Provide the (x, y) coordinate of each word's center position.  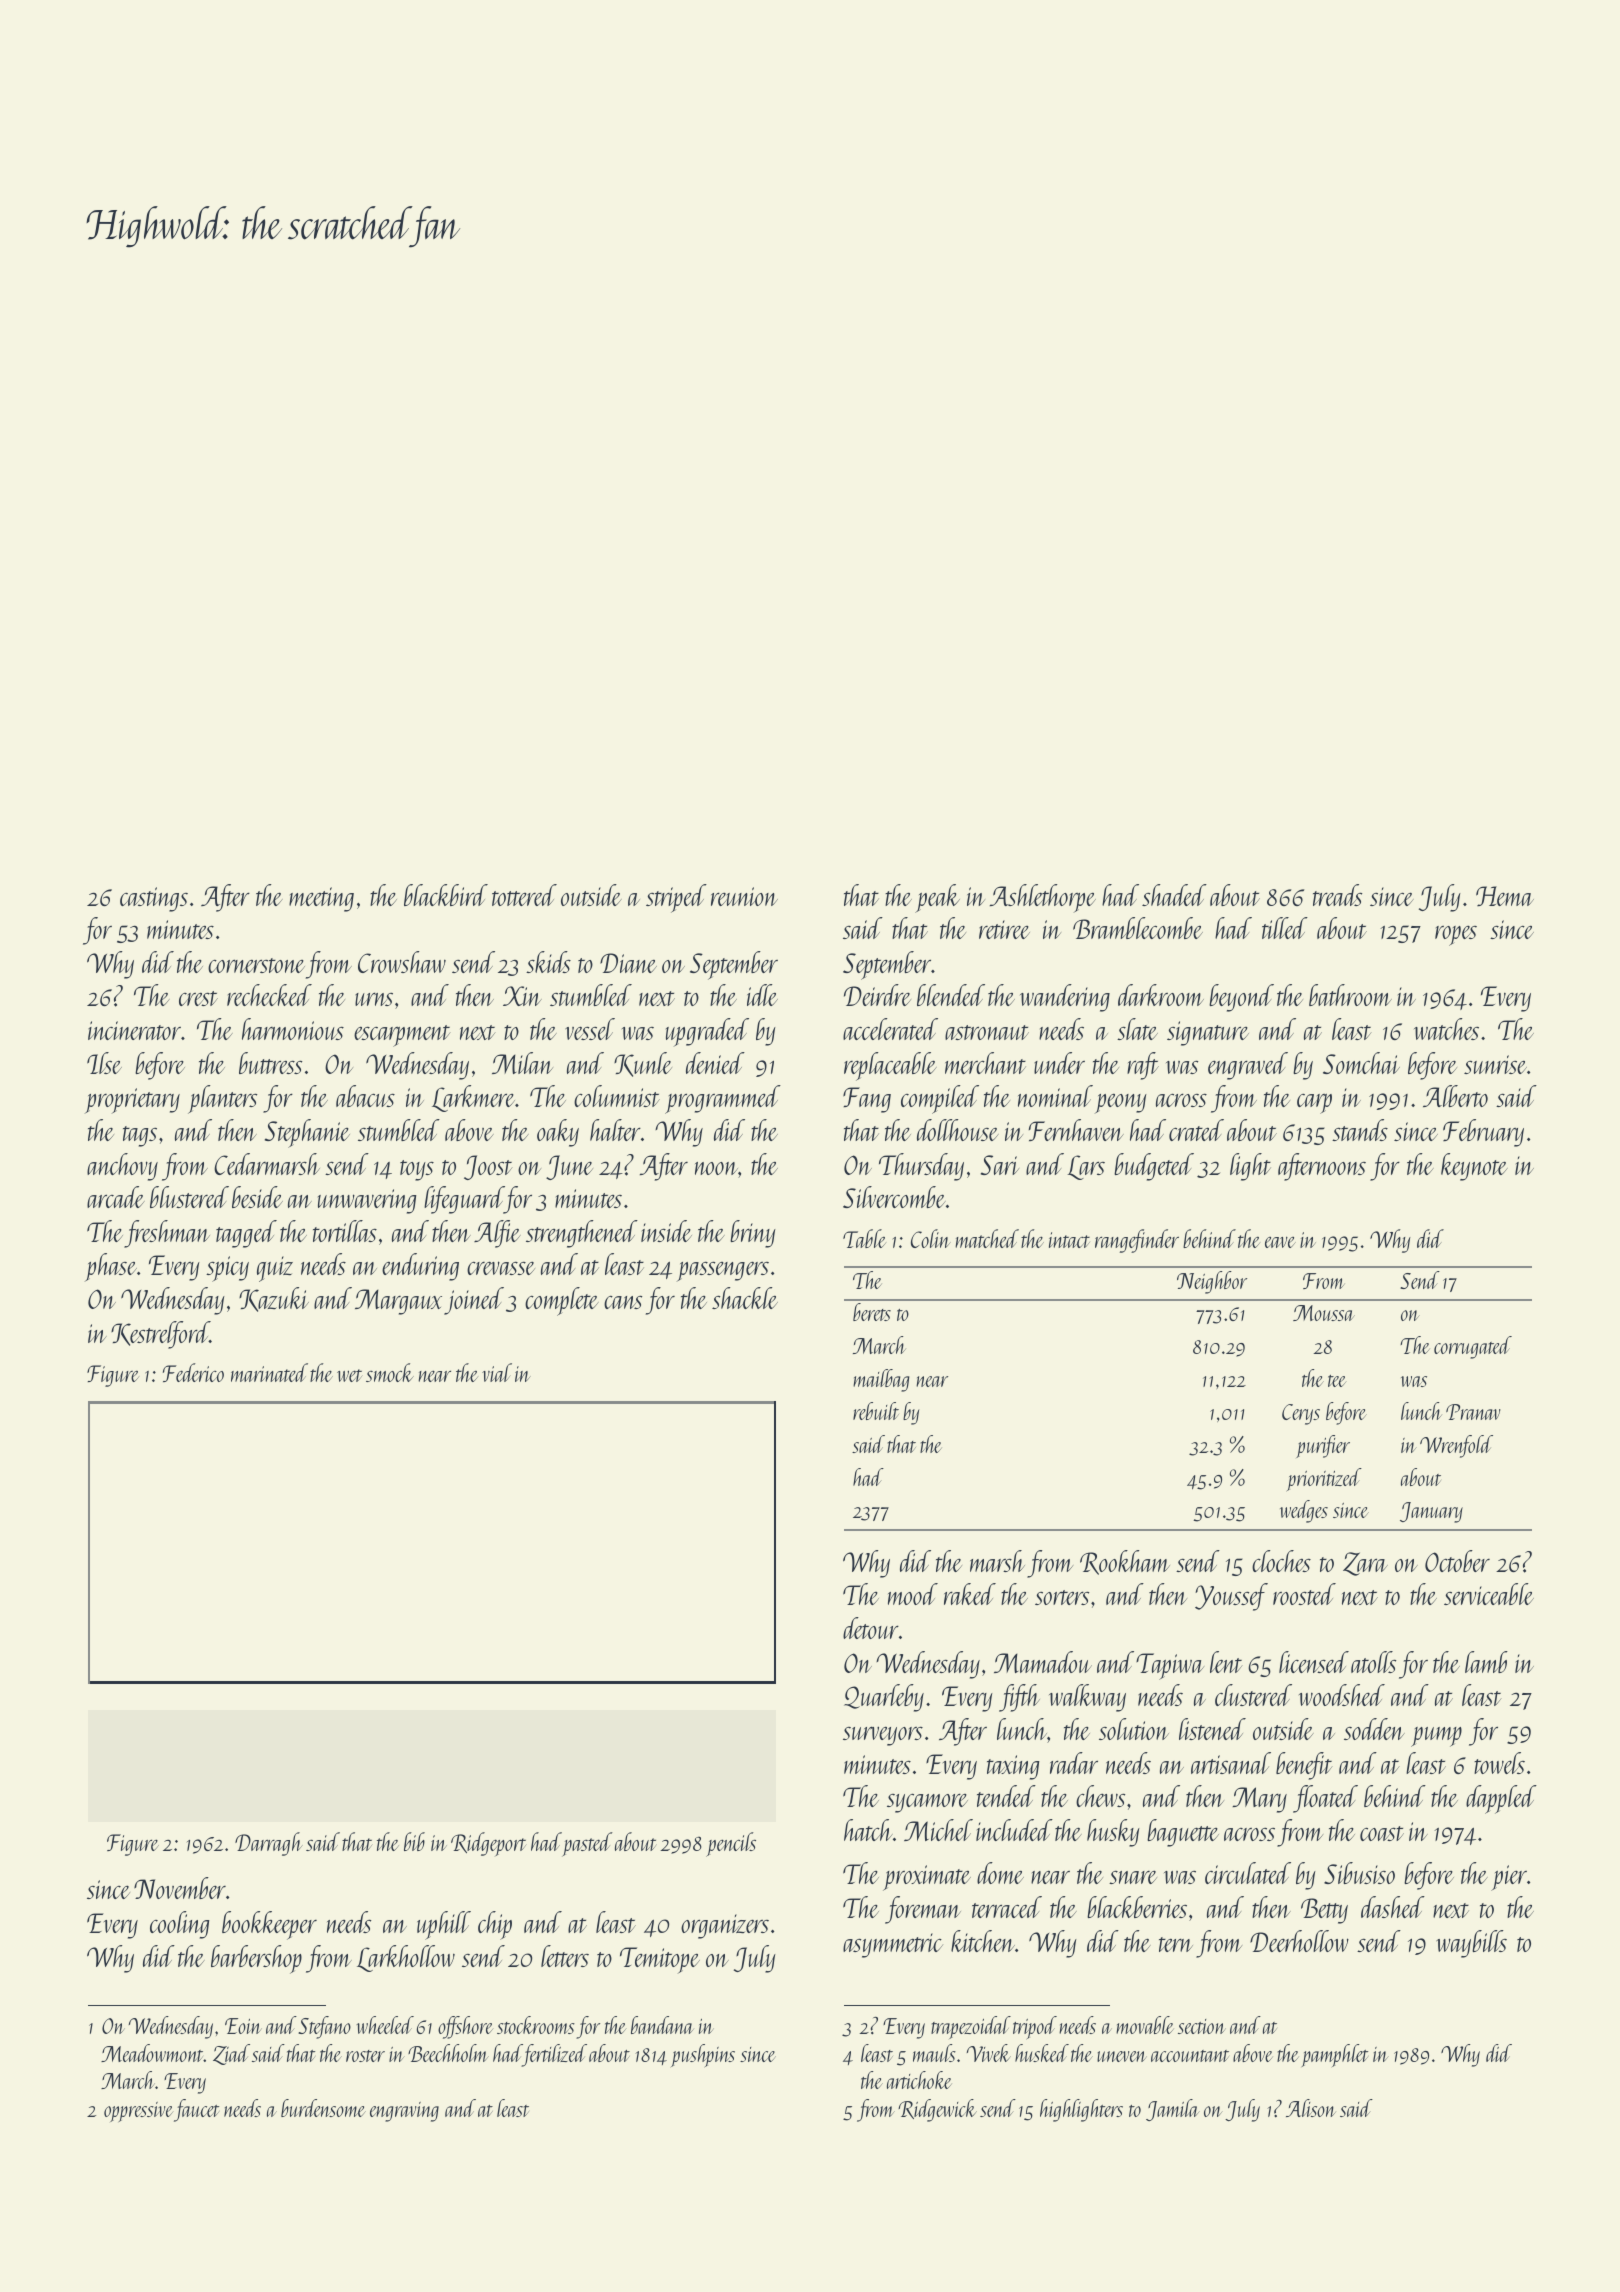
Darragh (269, 1844)
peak (937, 898)
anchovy (122, 1167)
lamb (1486, 1662)
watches (1446, 1029)
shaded (1174, 895)
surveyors (883, 1736)
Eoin (243, 2026)
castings (154, 899)
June (569, 1167)
